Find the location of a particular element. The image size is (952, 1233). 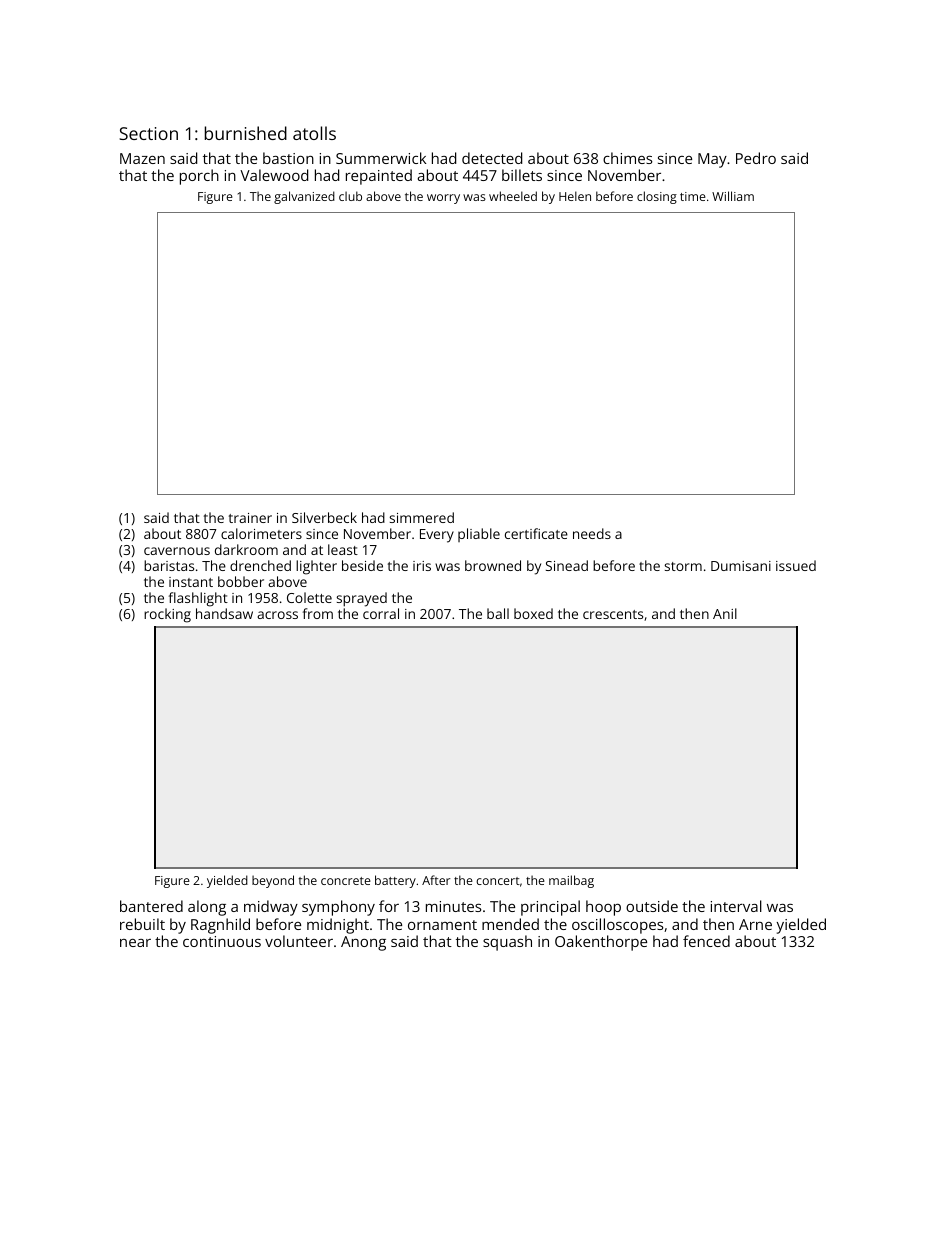

squash is located at coordinates (507, 943).
